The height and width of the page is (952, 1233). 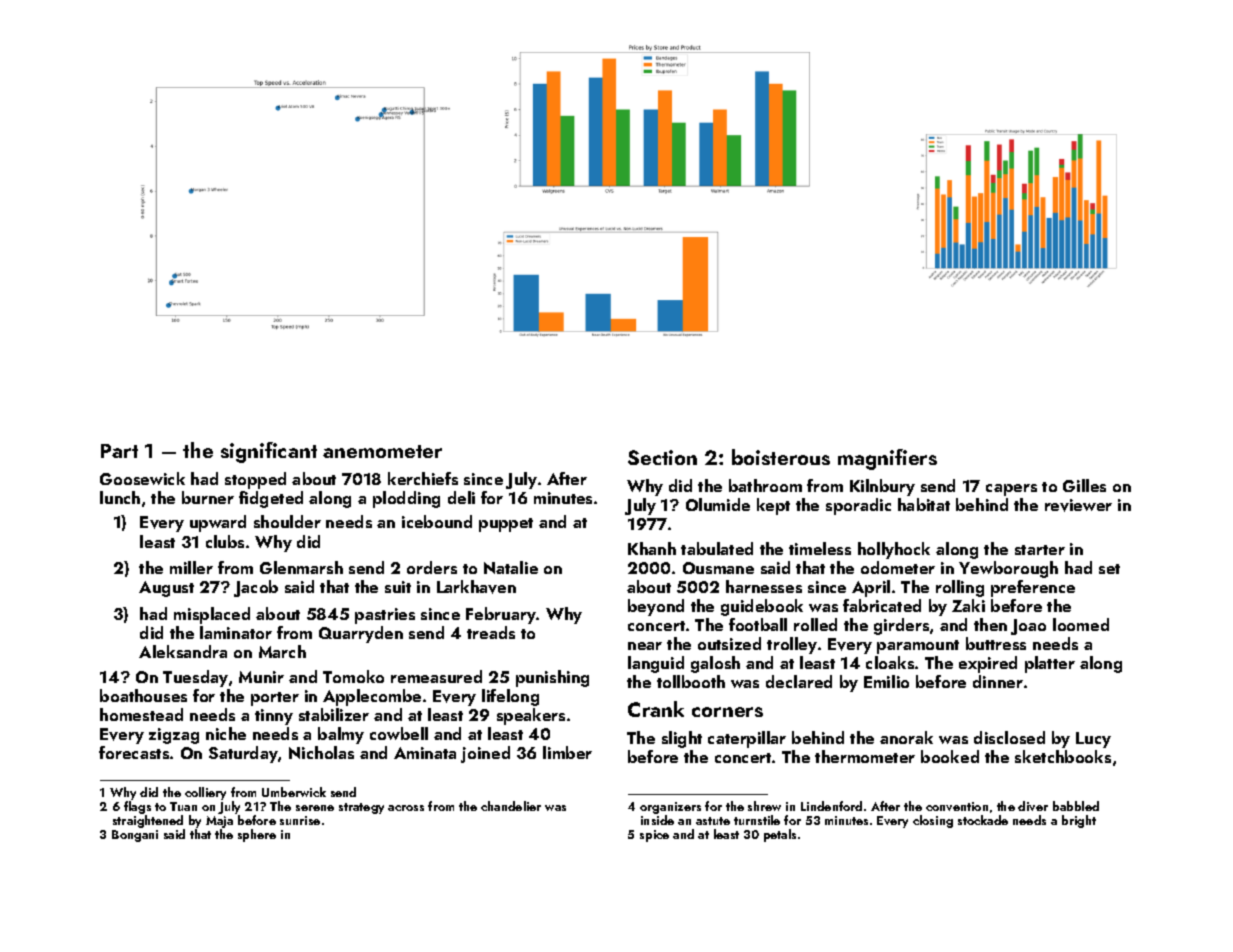 I want to click on Bongani, so click(x=135, y=836).
